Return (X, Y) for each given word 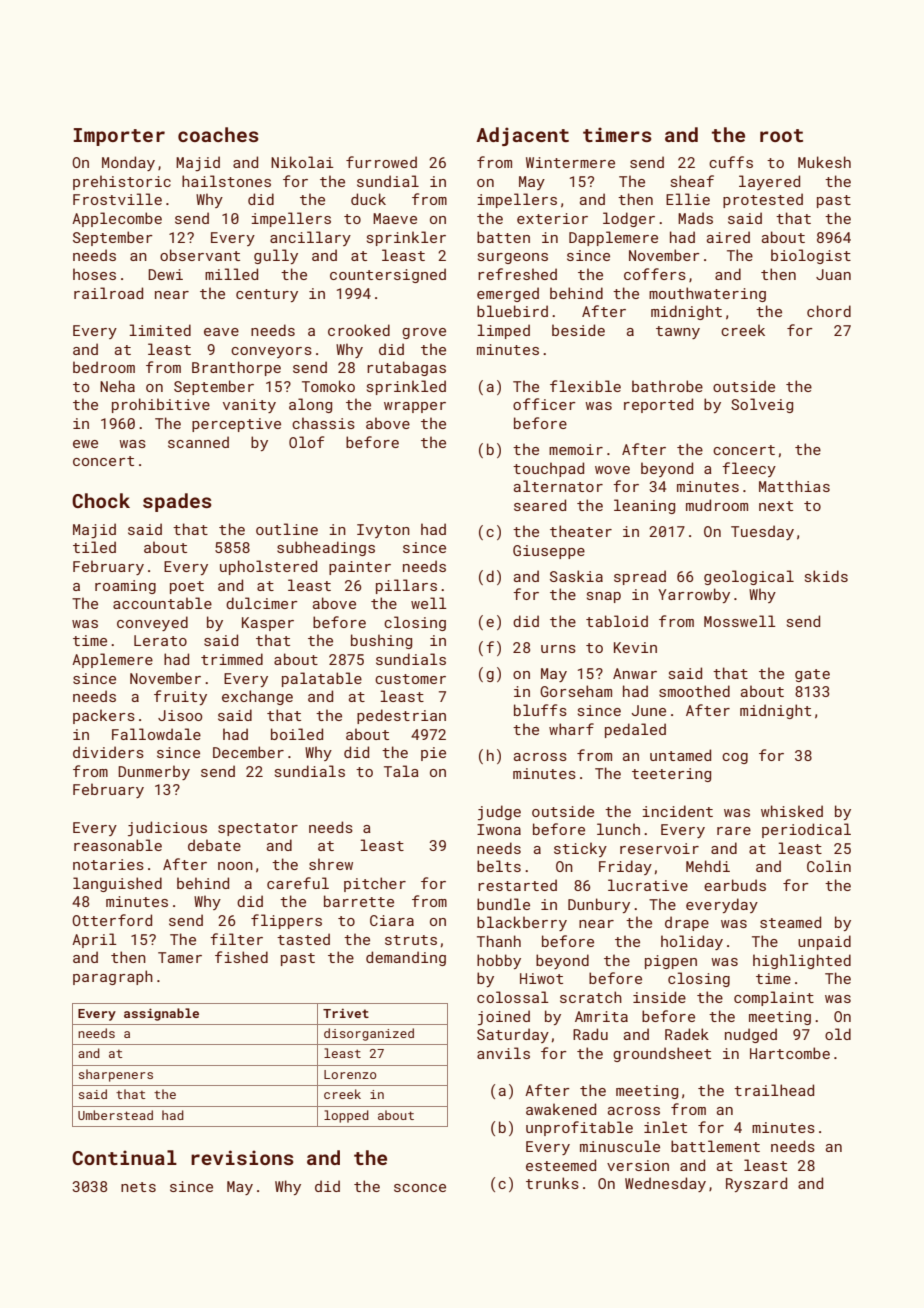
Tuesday (762, 532)
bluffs (540, 710)
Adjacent (522, 136)
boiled (297, 734)
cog (735, 758)
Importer (119, 137)
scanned (198, 442)
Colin (829, 866)
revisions (242, 1157)
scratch (591, 997)
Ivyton (383, 531)
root (781, 135)
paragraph (113, 977)
